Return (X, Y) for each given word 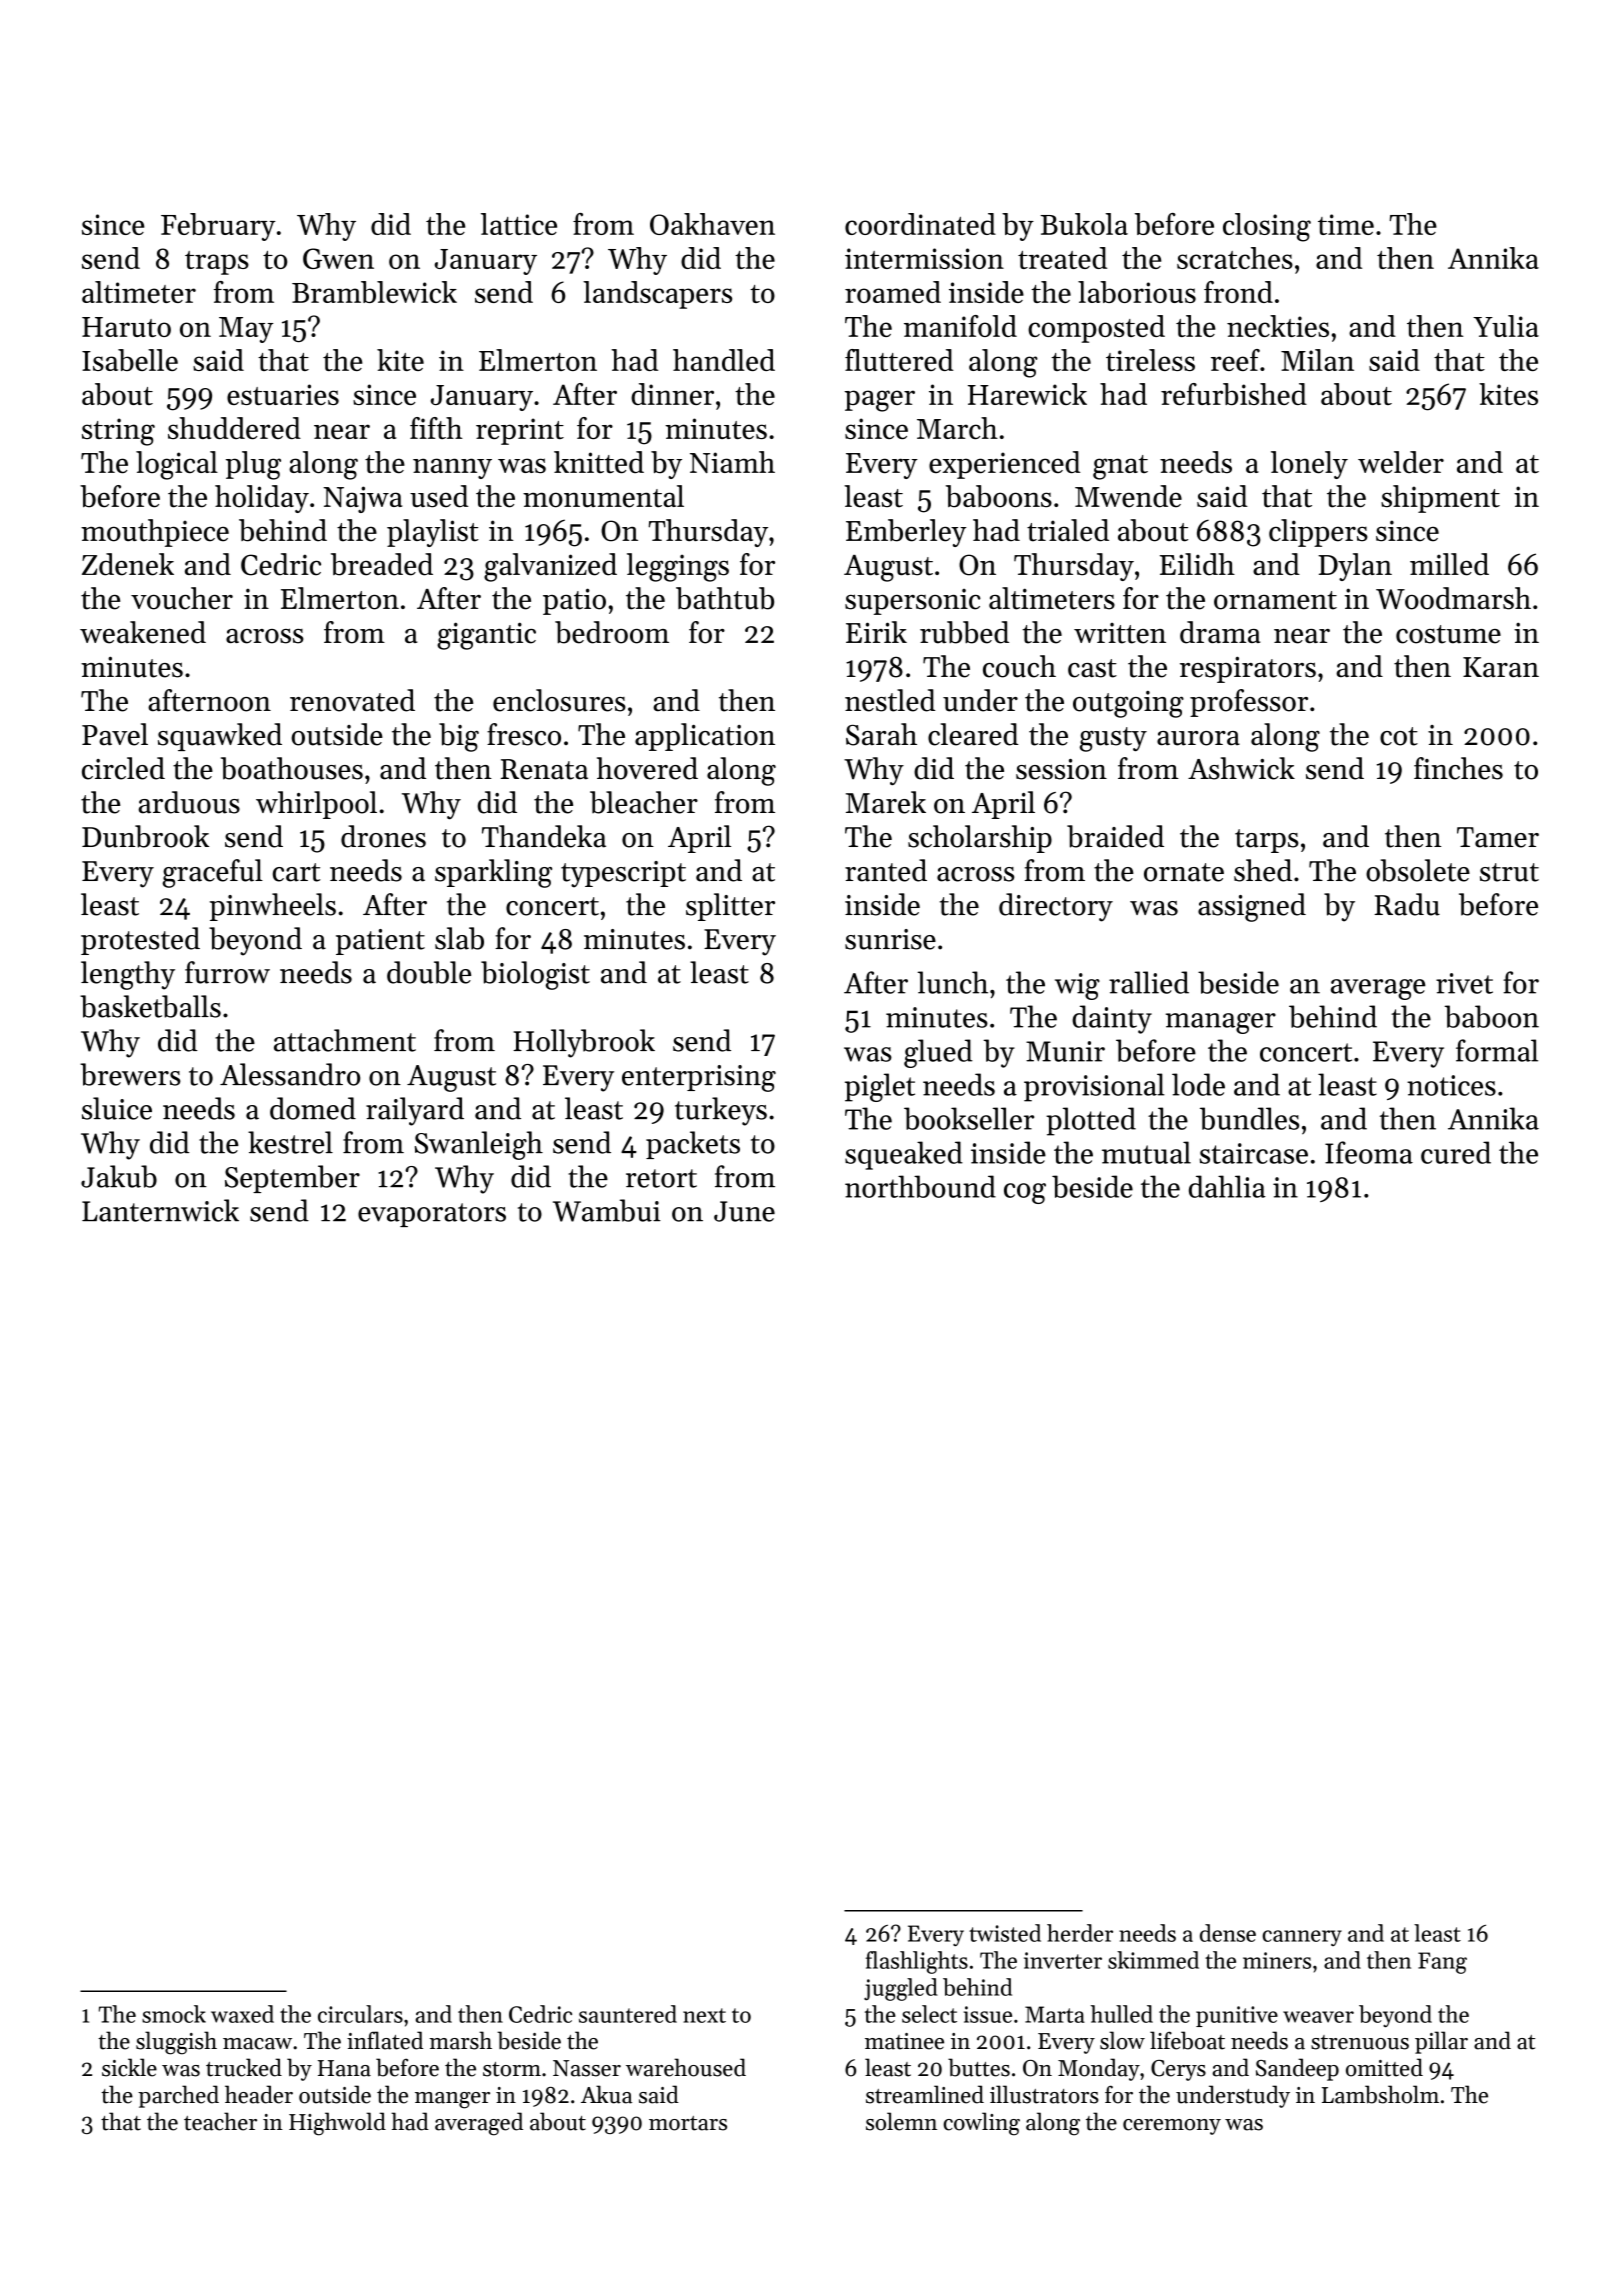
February (218, 227)
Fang (1442, 1963)
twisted (1005, 1933)
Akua (606, 2094)
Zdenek (128, 564)
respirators (1248, 669)
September (292, 1179)
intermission (924, 258)
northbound (920, 1186)
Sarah (881, 734)
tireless (1150, 360)
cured (1456, 1152)
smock (174, 2014)
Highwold (337, 2124)
